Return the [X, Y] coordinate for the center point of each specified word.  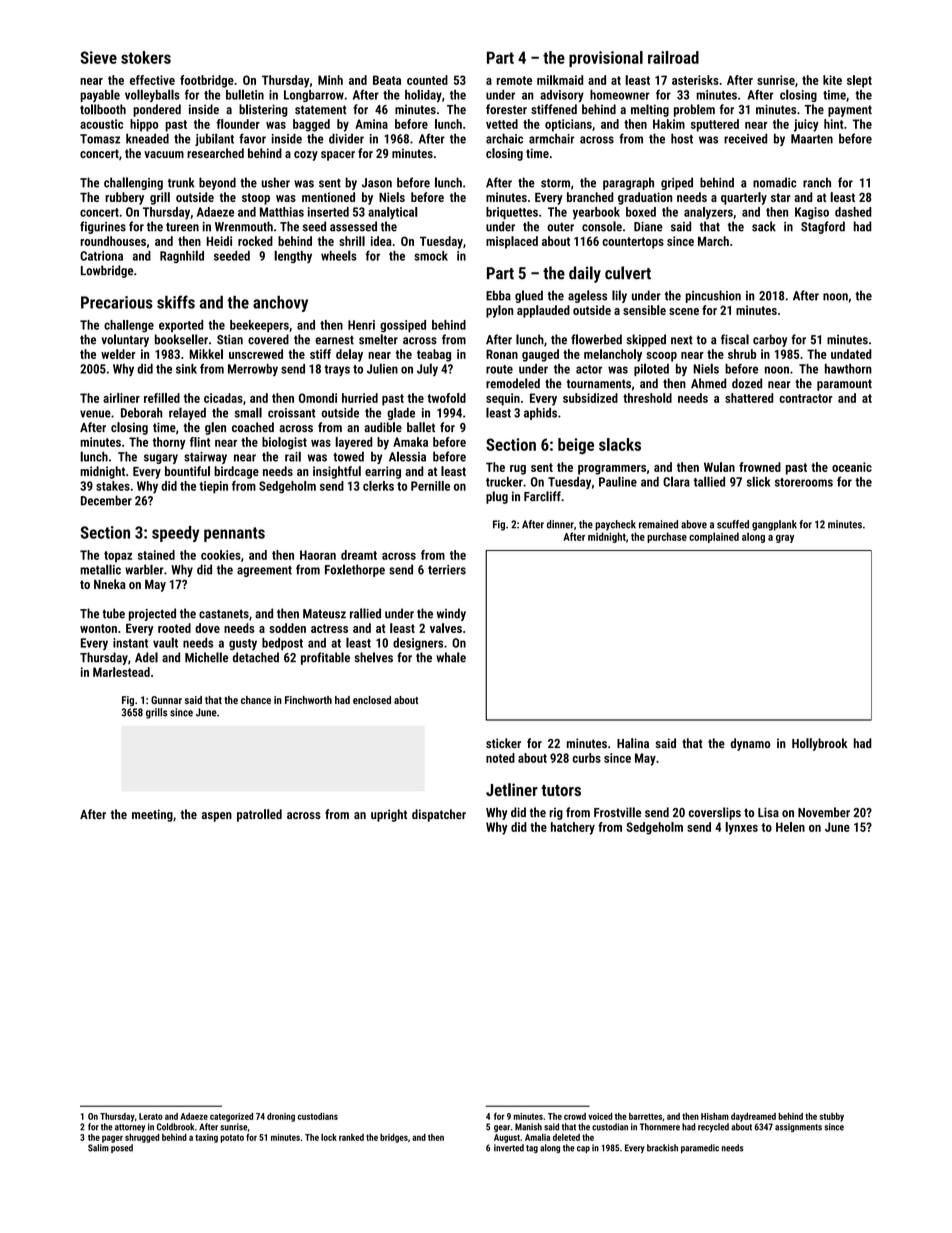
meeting [152, 815]
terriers [447, 570]
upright [389, 815]
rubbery [124, 198]
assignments [798, 1127]
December [106, 500]
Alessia [407, 457]
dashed [853, 212]
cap [583, 1149]
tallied [709, 481]
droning [281, 1117]
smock [431, 256]
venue [95, 414]
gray [785, 539]
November [824, 812]
